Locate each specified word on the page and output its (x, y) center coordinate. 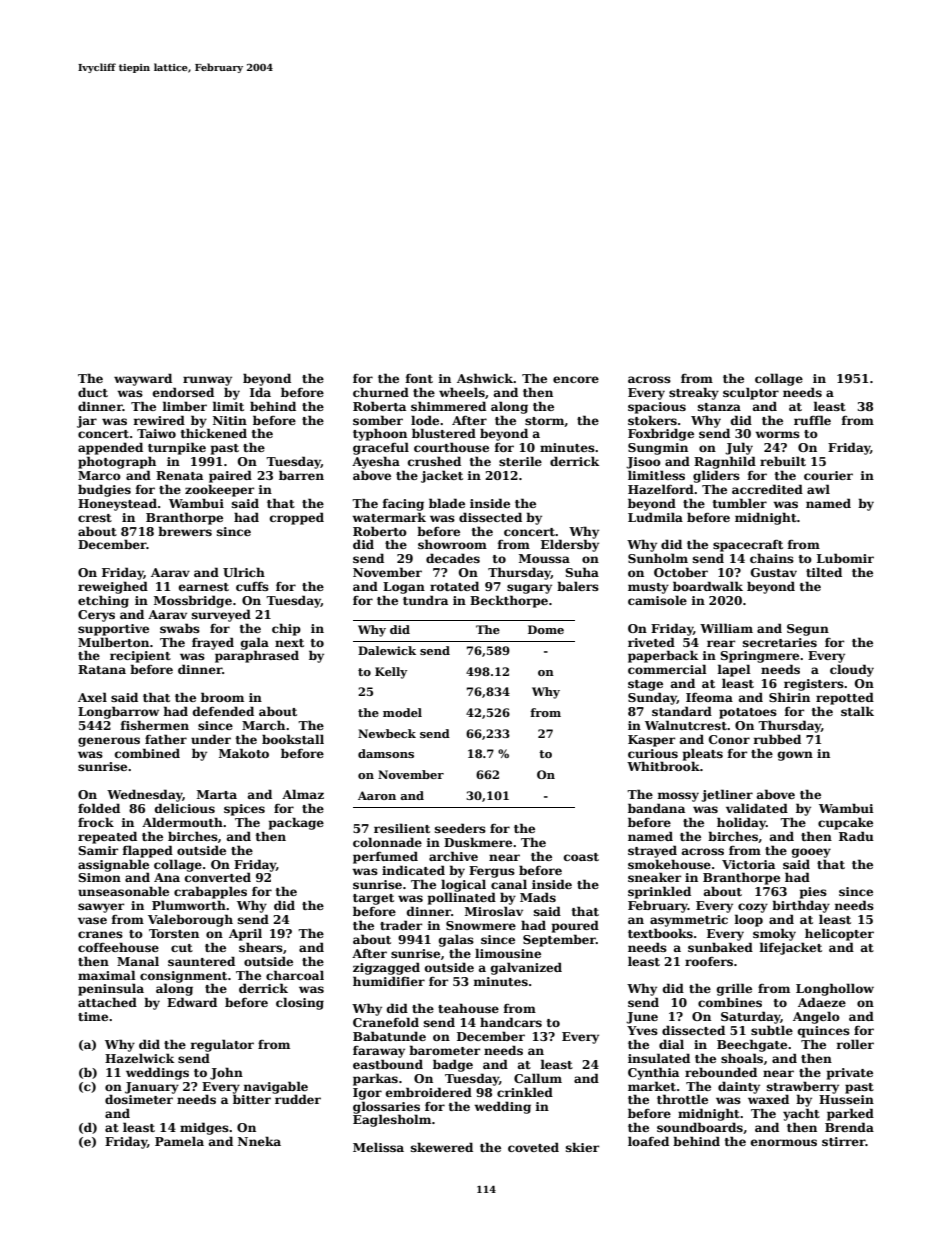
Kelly (391, 673)
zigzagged (386, 968)
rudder (298, 1099)
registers (814, 685)
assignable (113, 865)
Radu (856, 836)
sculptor (751, 393)
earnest (204, 587)
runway (207, 381)
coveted (533, 1147)
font (419, 378)
